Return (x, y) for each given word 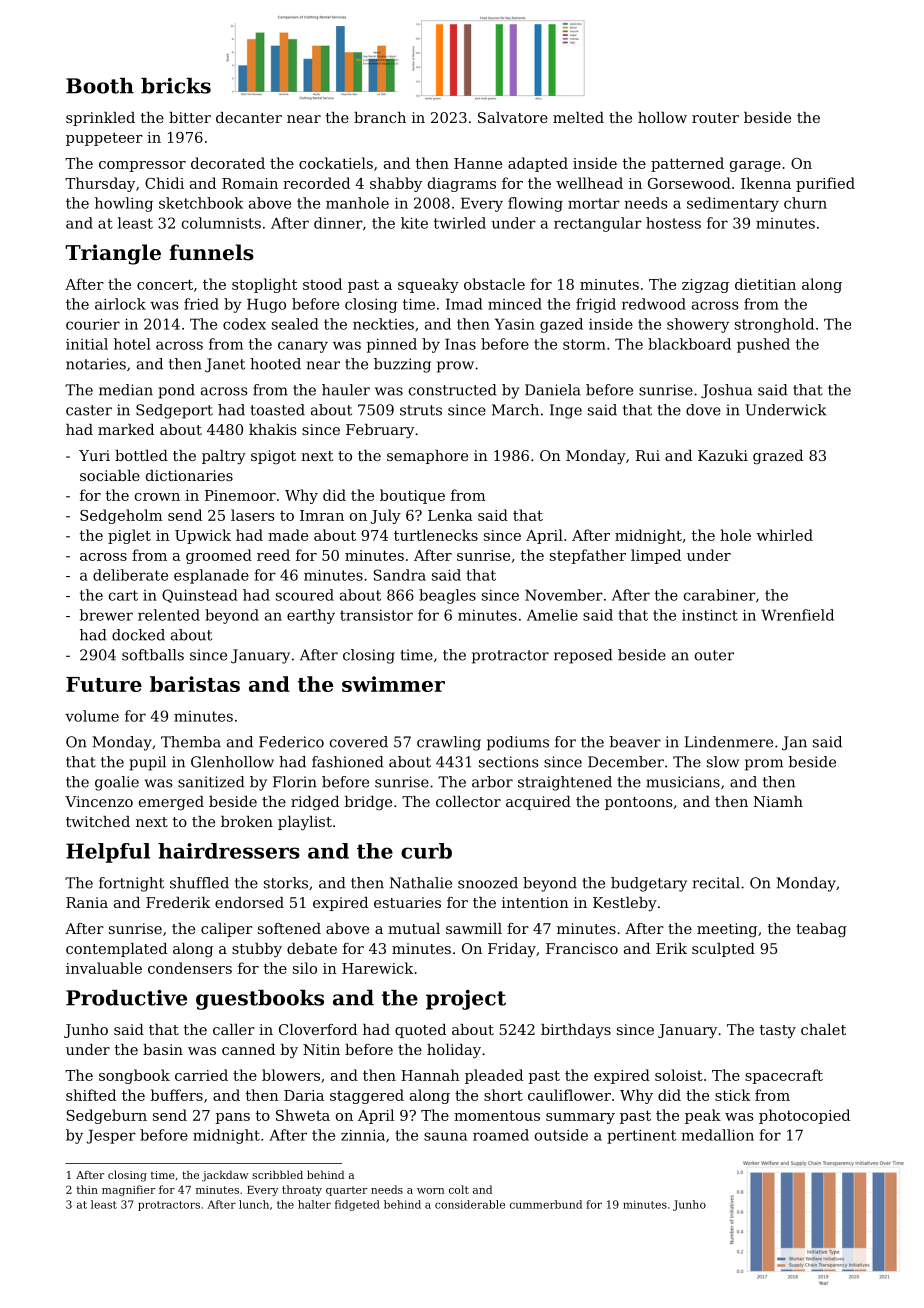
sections (508, 762)
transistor (376, 615)
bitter (190, 117)
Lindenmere (729, 742)
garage (755, 166)
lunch (254, 1204)
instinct (710, 615)
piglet (129, 536)
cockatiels (336, 163)
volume (92, 716)
